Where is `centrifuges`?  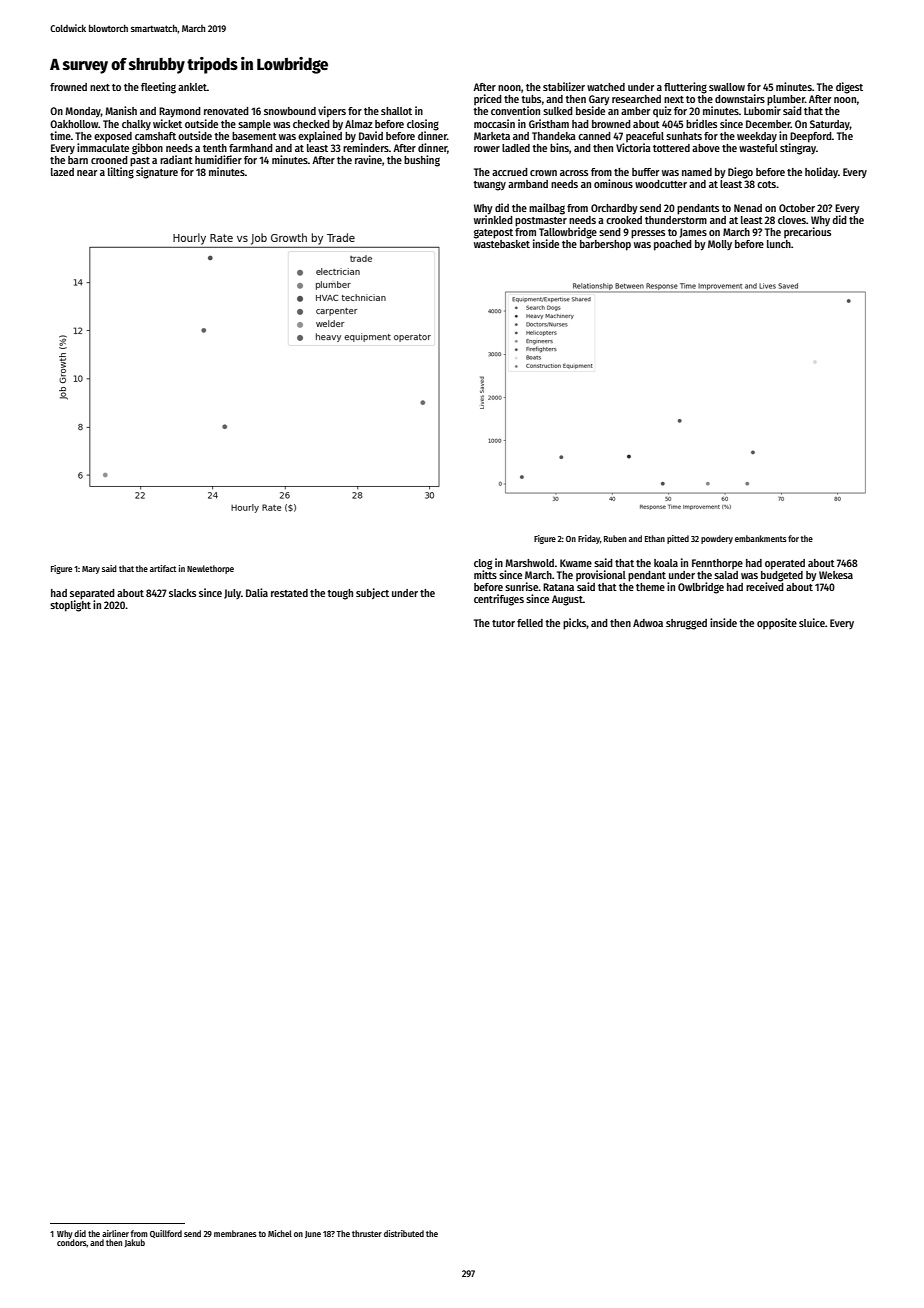 centrifuges is located at coordinates (499, 600).
